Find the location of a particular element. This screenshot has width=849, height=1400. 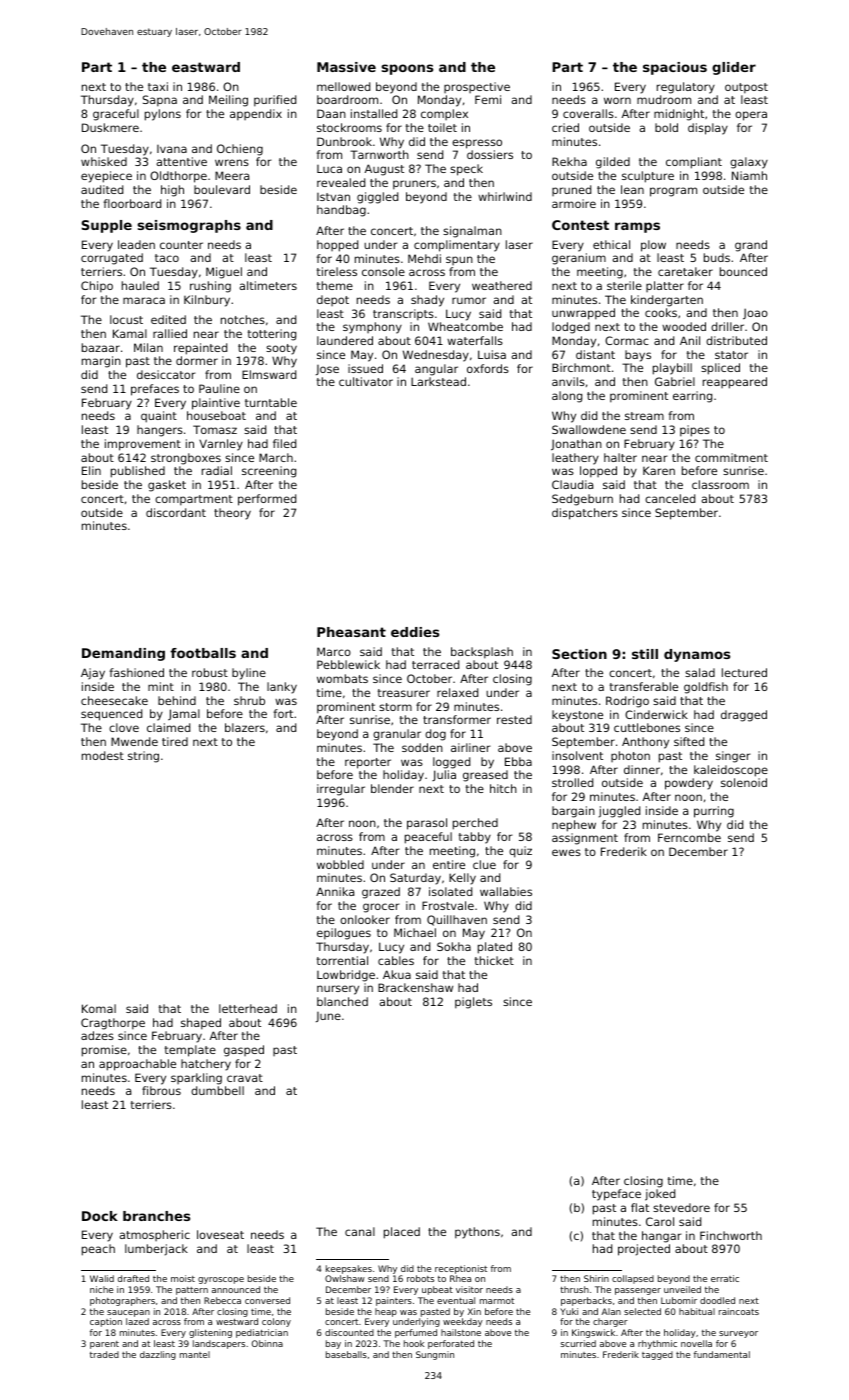

shaped is located at coordinates (201, 1024).
